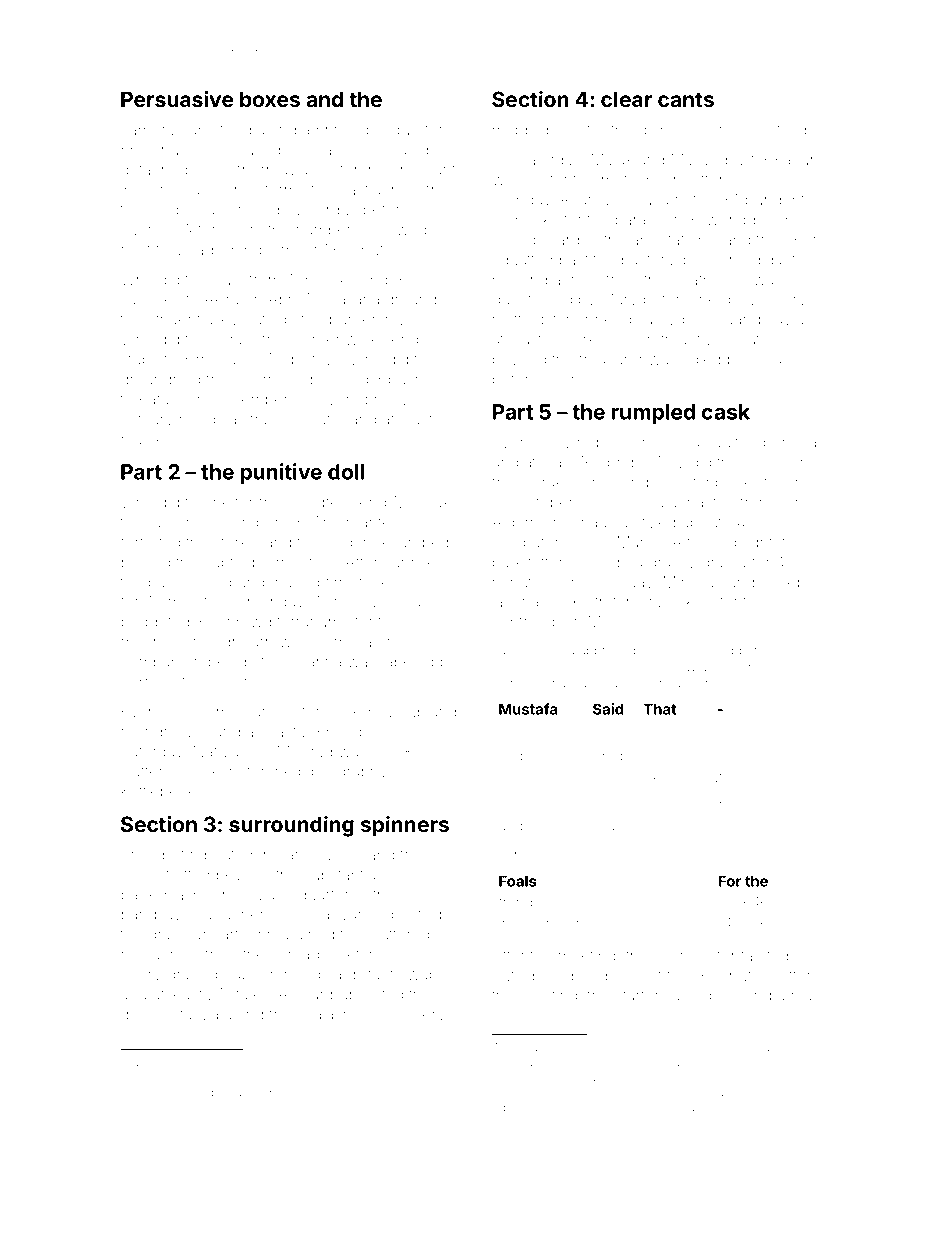 The width and height of the screenshot is (952, 1233). What do you see at coordinates (527, 850) in the screenshot?
I see `clamped` at bounding box center [527, 850].
